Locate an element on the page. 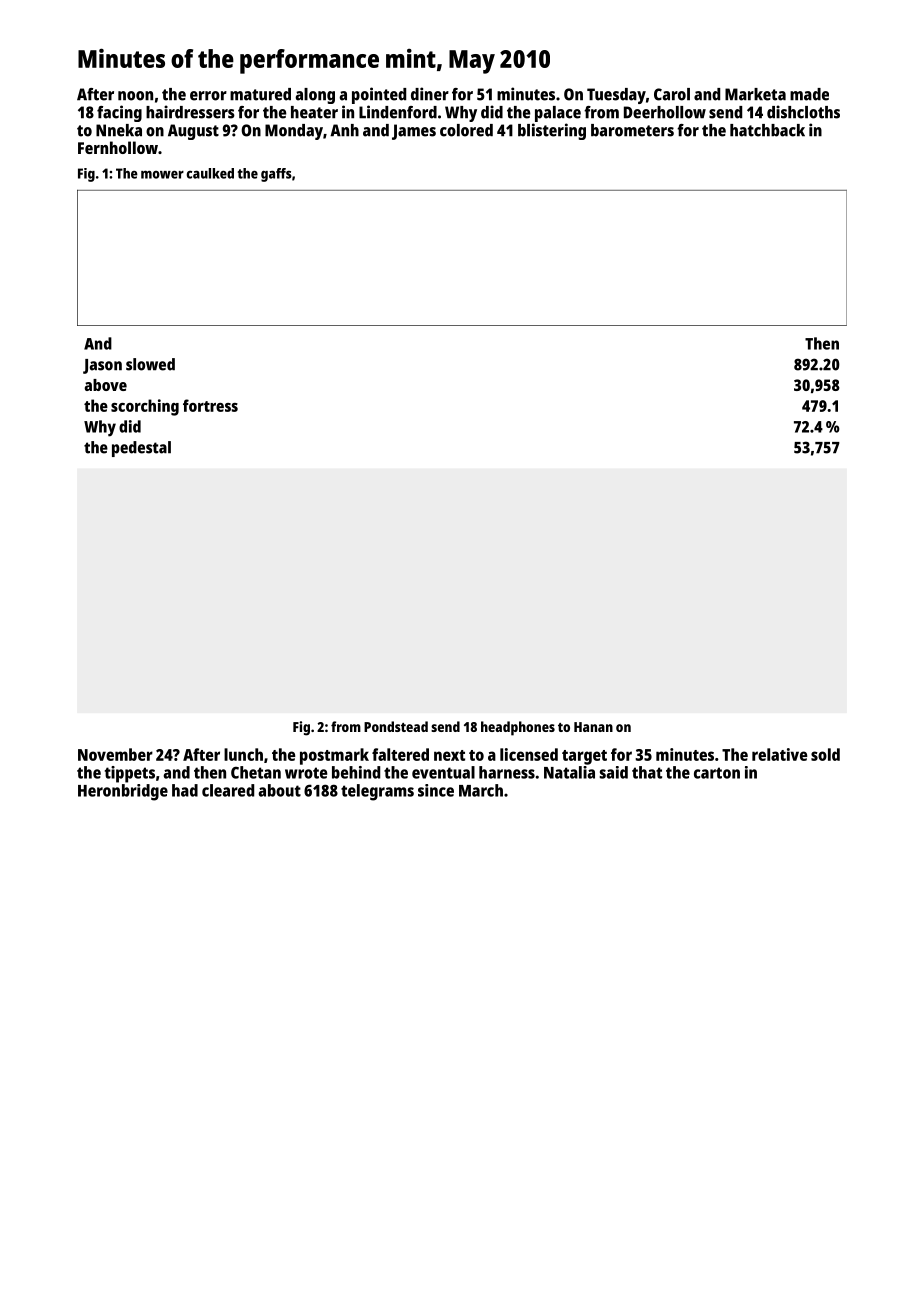  headphones is located at coordinates (518, 728).
